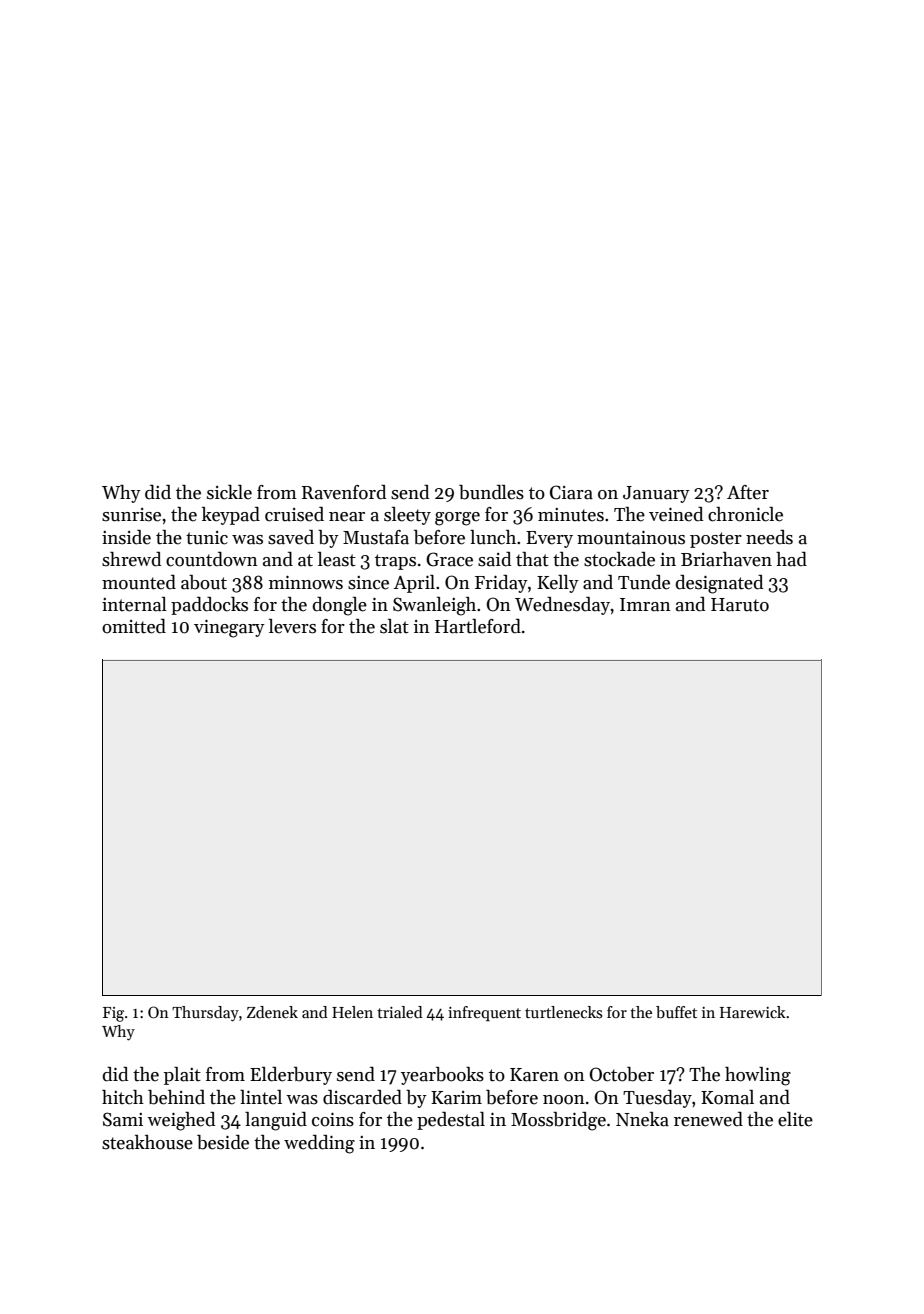  Describe the element at coordinates (753, 1012) in the screenshot. I see `Harewick` at that location.
